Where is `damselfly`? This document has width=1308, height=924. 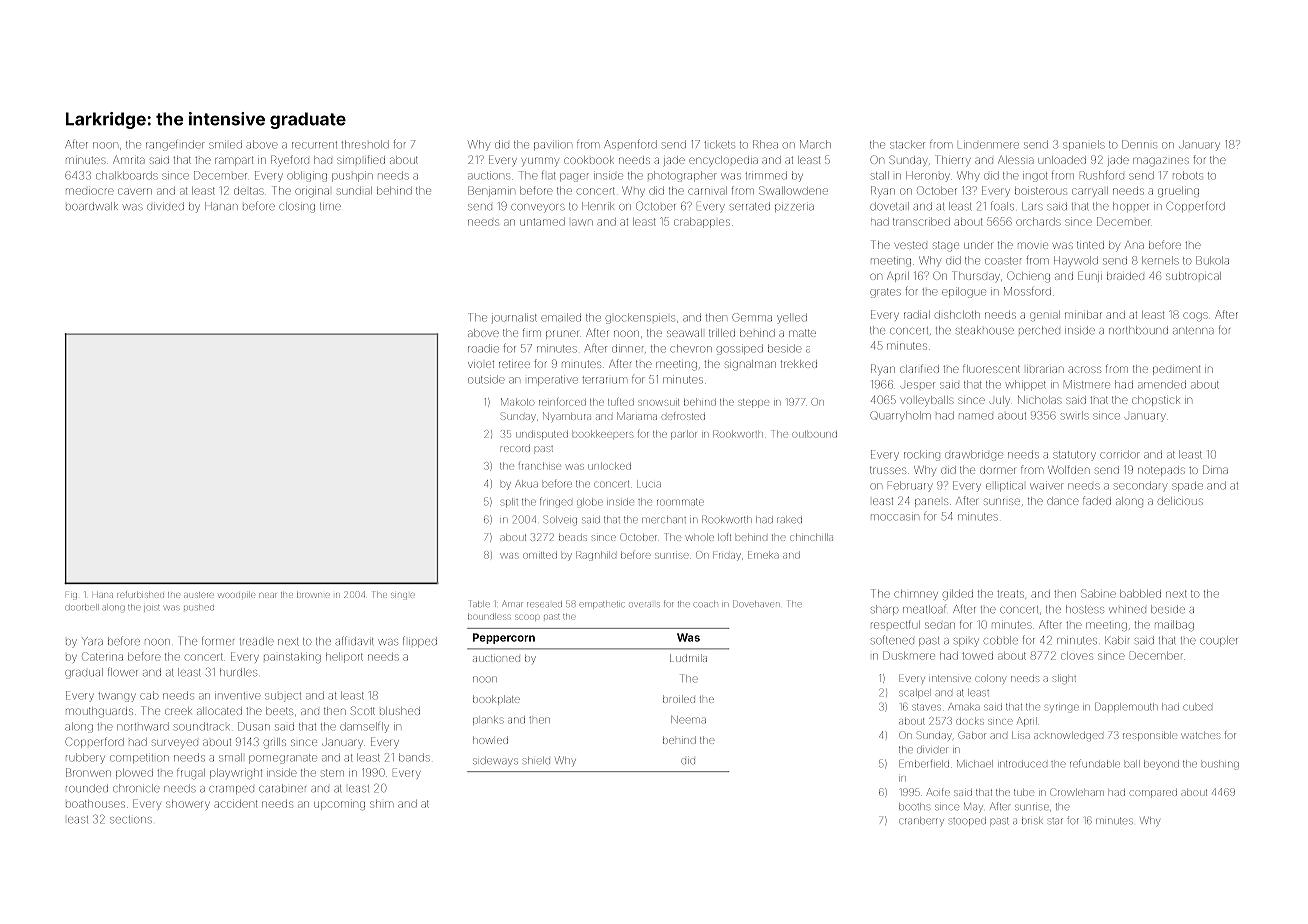
damselfly is located at coordinates (364, 727).
